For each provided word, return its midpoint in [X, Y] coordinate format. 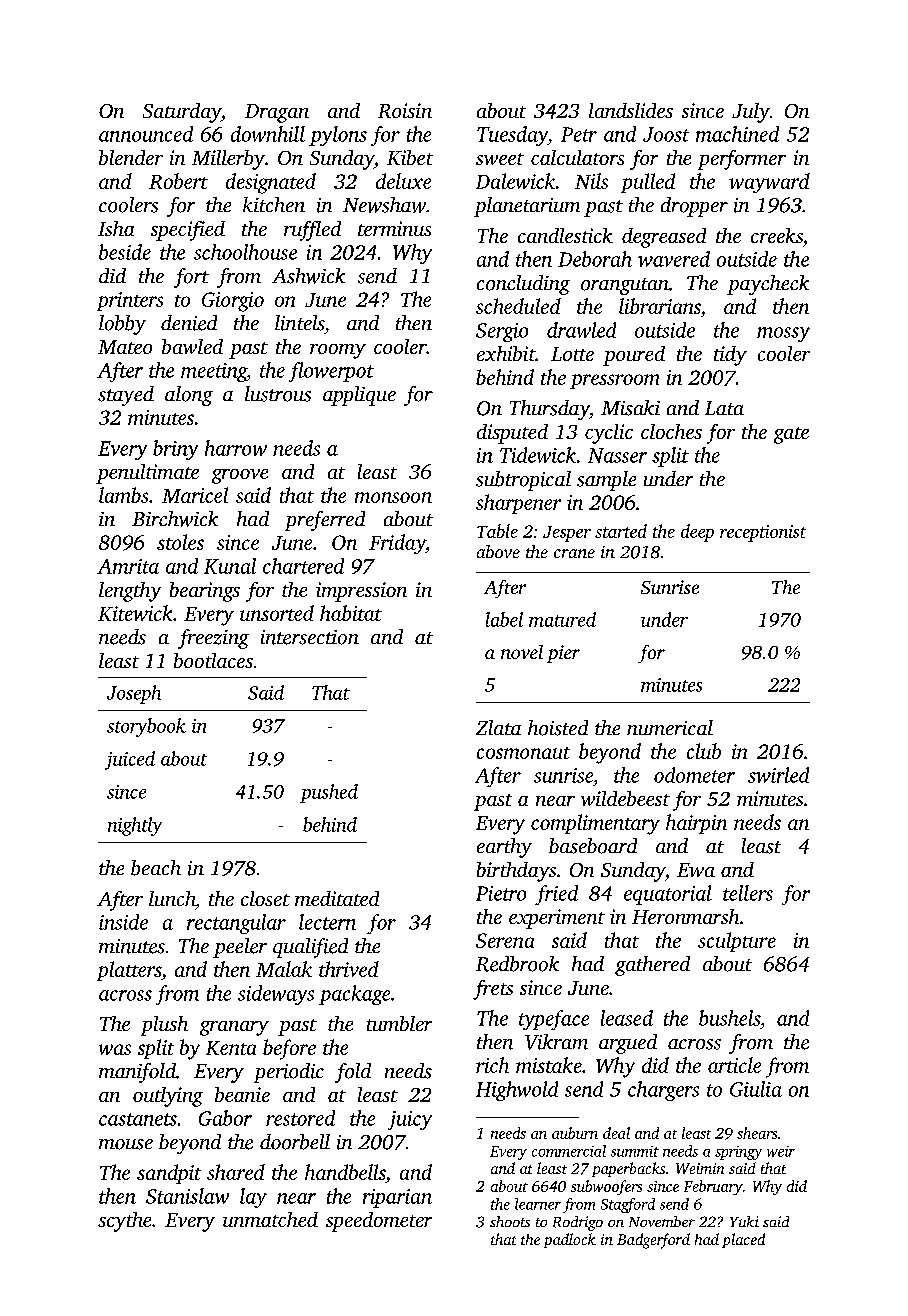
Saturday [182, 113]
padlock [570, 1240]
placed [743, 1240]
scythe [124, 1222]
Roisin [405, 110]
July [751, 113]
